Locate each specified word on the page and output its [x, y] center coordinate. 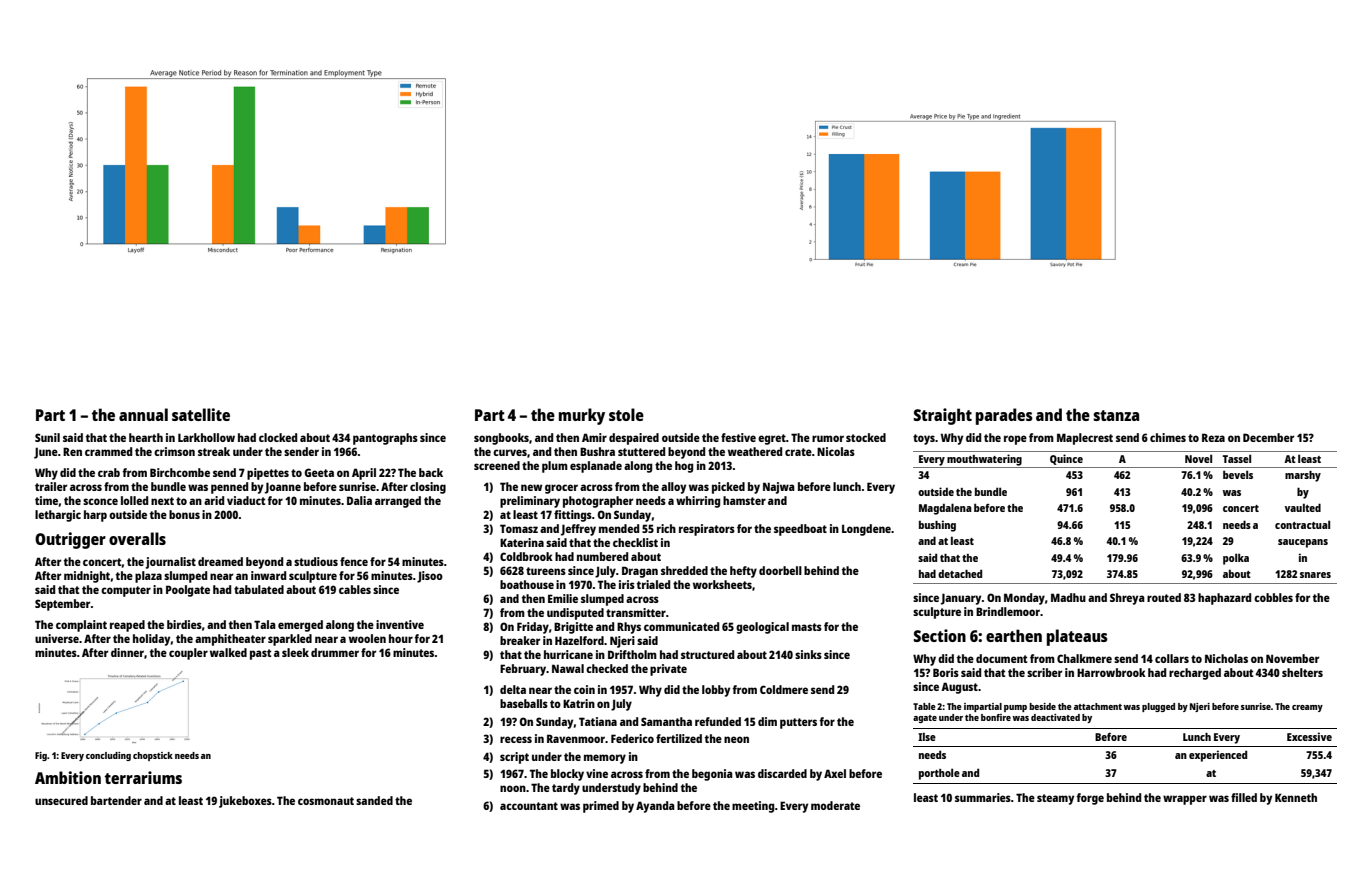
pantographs [385, 439]
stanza [1116, 415]
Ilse [927, 736]
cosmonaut [326, 801]
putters [798, 723]
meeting [753, 807]
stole [626, 414]
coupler [188, 654]
